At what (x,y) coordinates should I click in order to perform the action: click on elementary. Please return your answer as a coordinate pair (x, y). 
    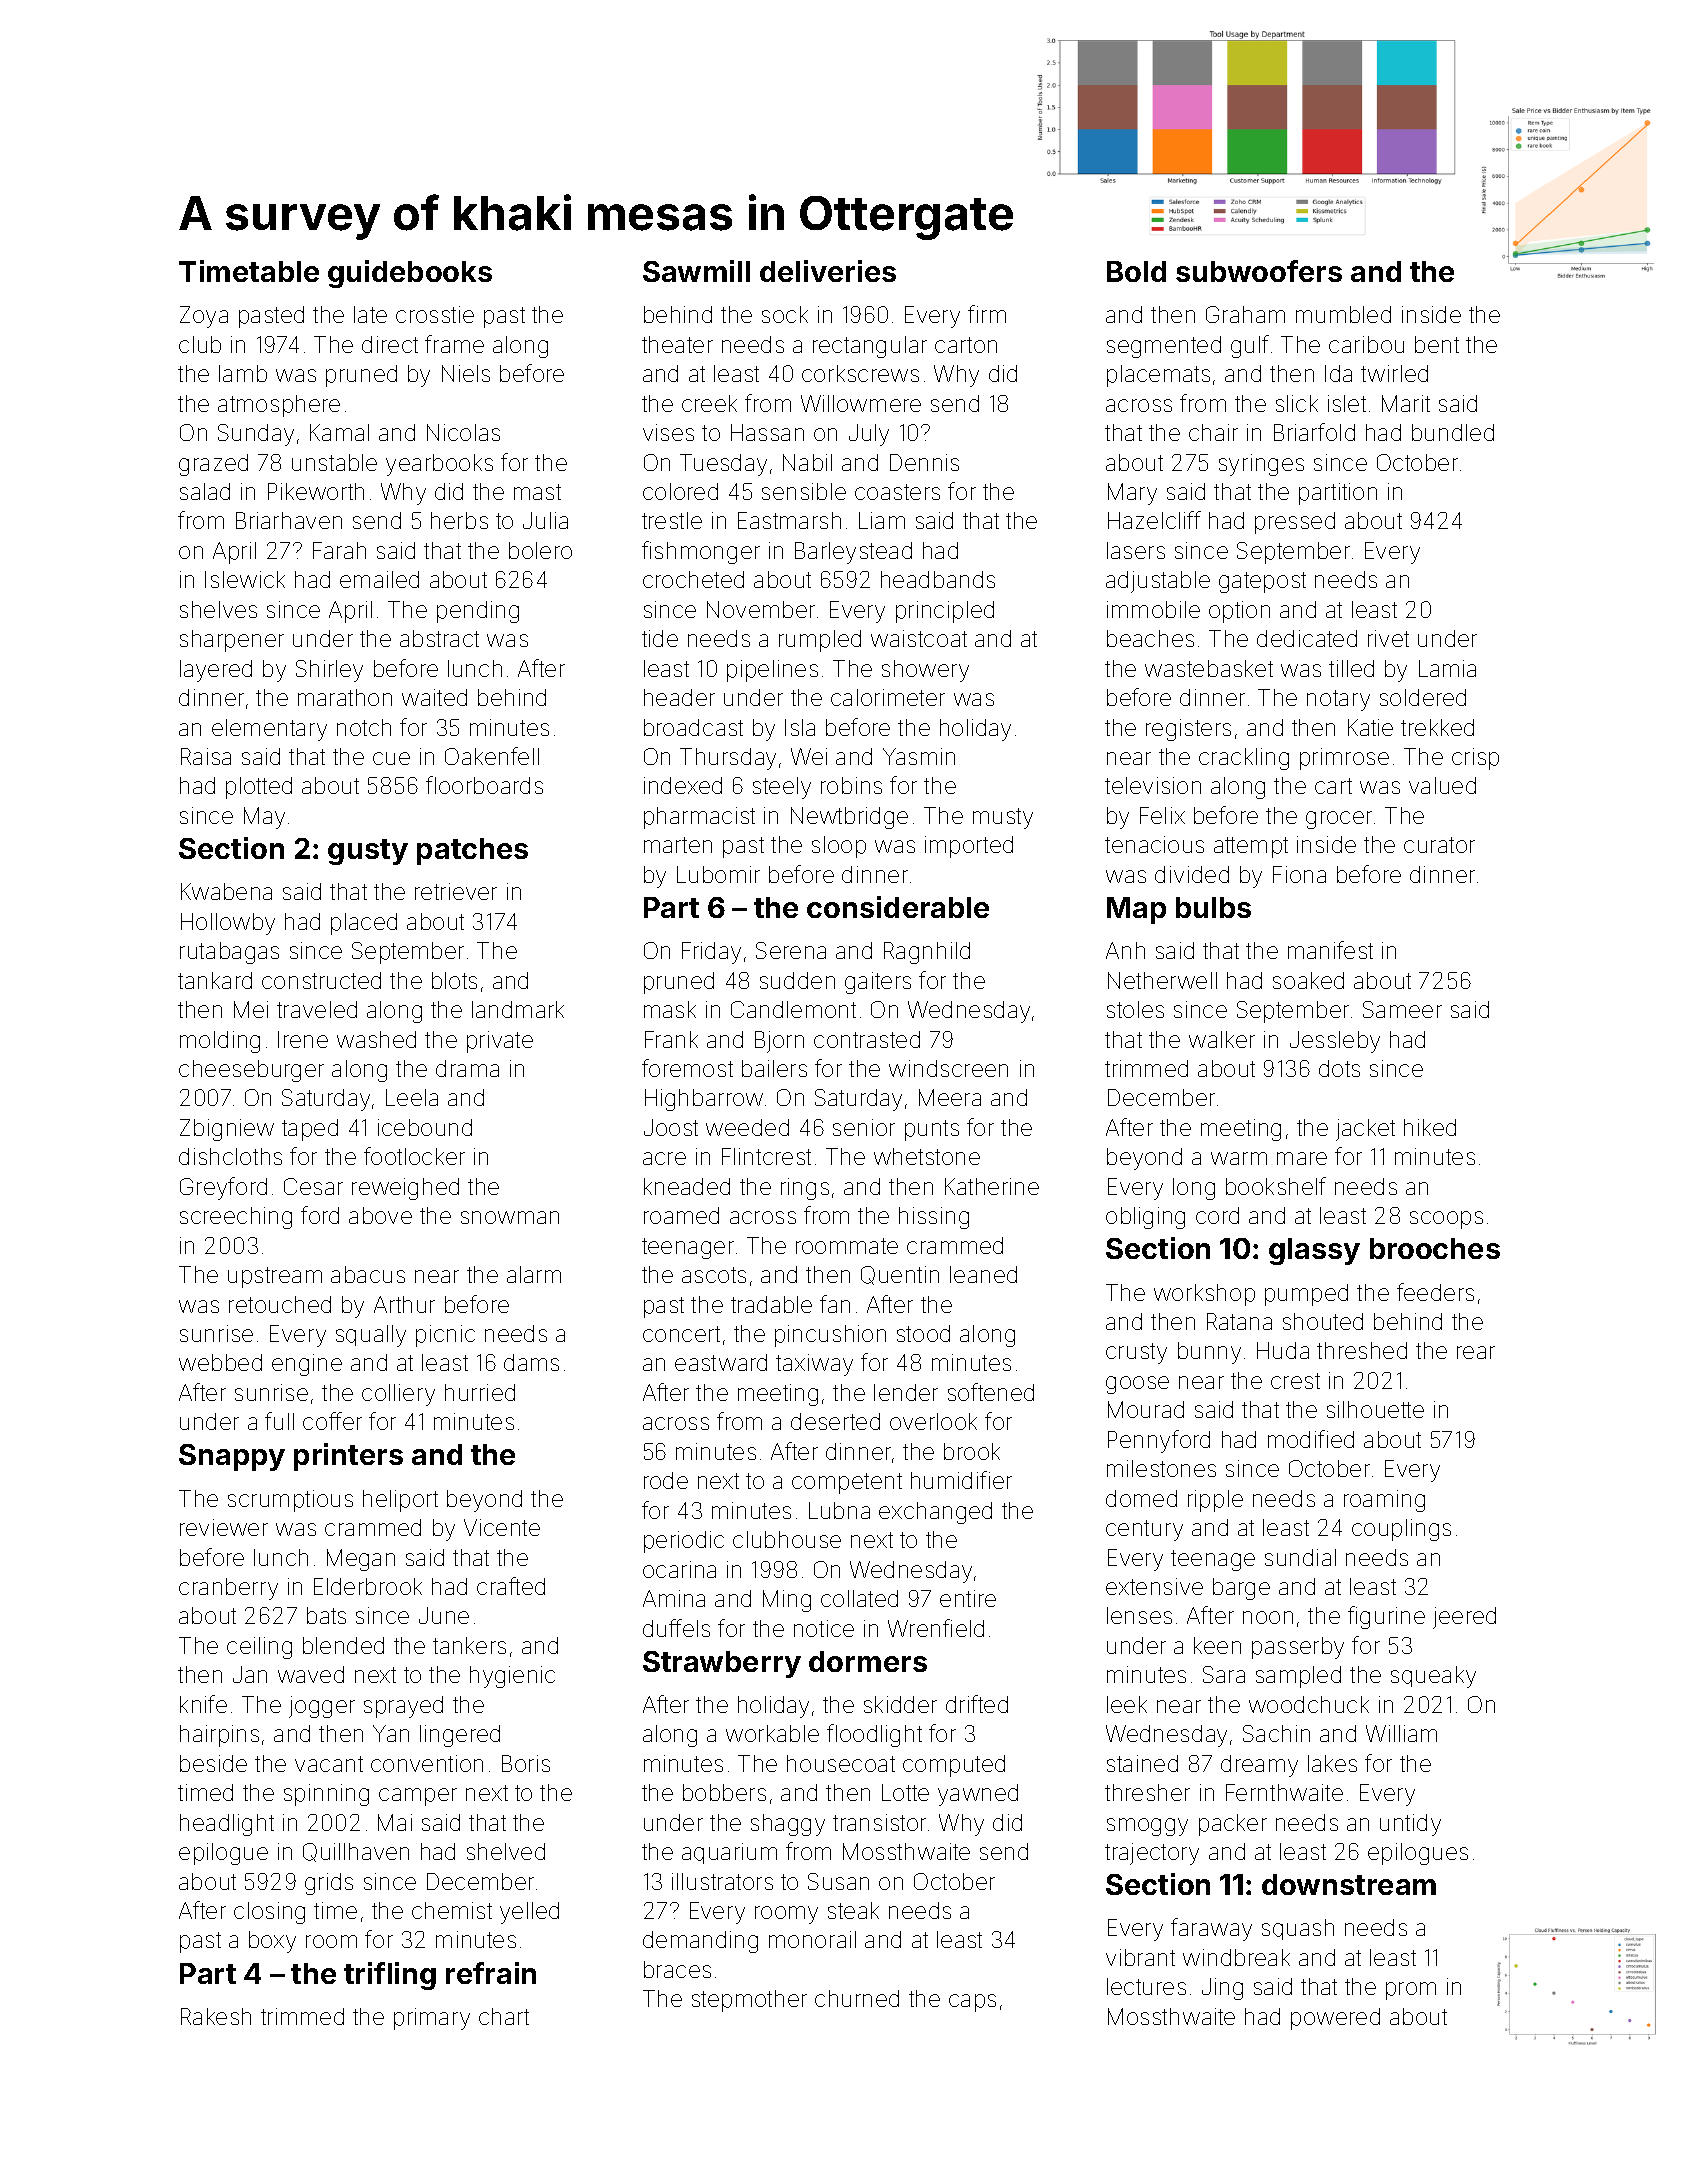
    Looking at the image, I should click on (269, 730).
